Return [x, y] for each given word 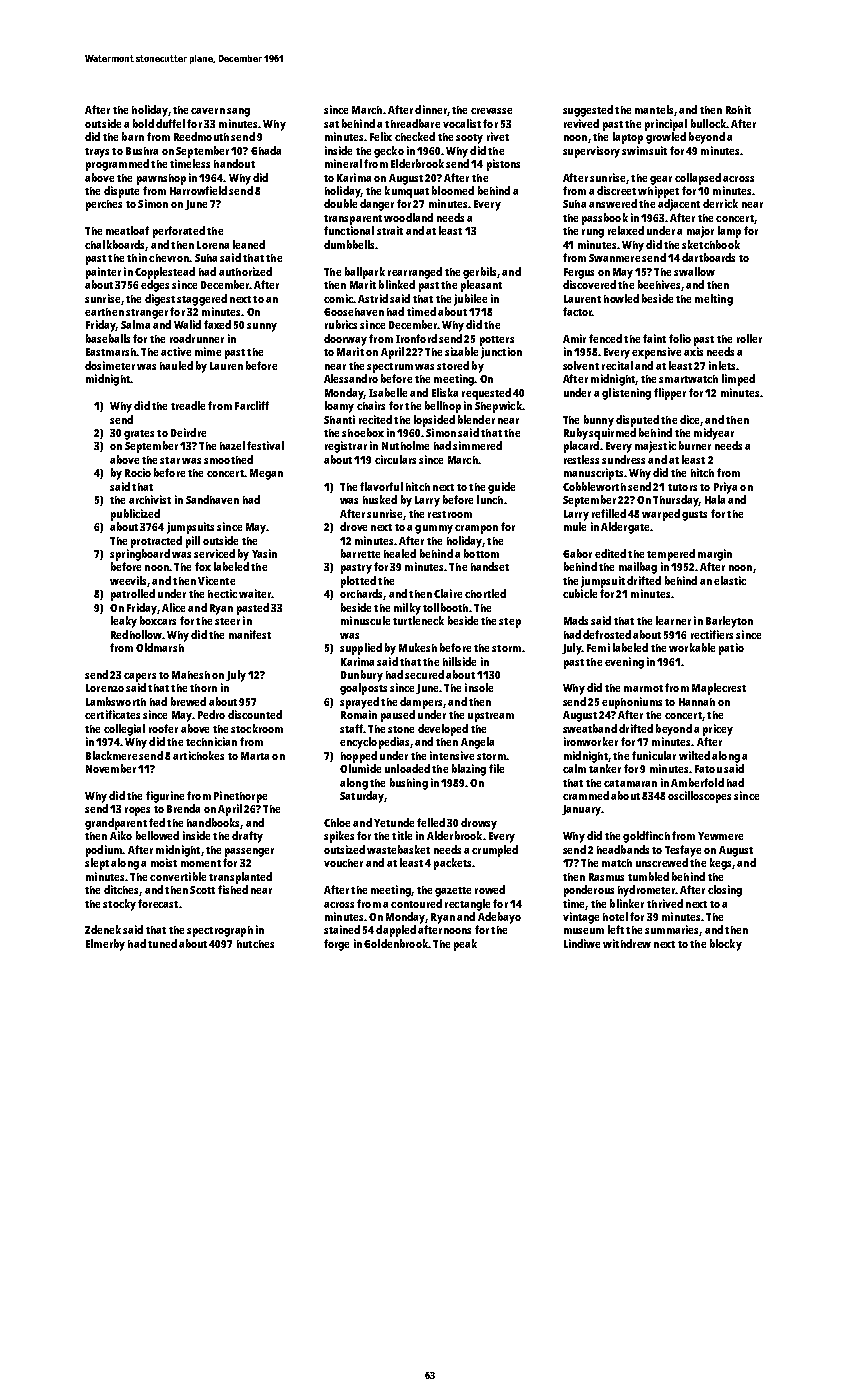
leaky [124, 622]
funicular [654, 755]
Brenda [183, 808]
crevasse [491, 111]
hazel [232, 445]
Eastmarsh [111, 352]
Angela [477, 743]
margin [715, 555]
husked [380, 499]
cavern [208, 111]
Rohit [738, 109]
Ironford [416, 338]
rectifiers [712, 634]
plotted [358, 582]
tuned [162, 943]
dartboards [708, 257]
